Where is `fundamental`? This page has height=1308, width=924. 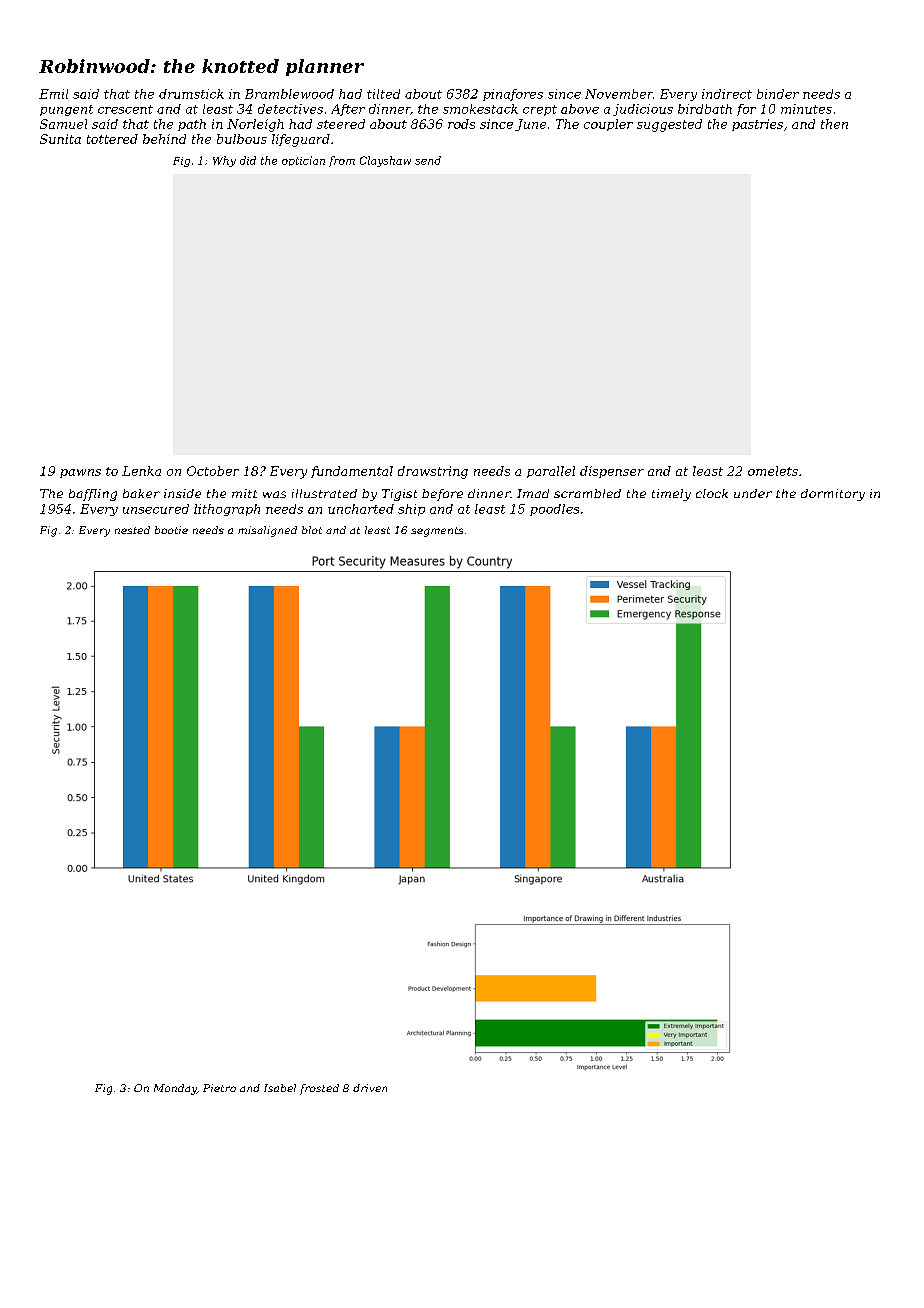
fundamental is located at coordinates (352, 472).
